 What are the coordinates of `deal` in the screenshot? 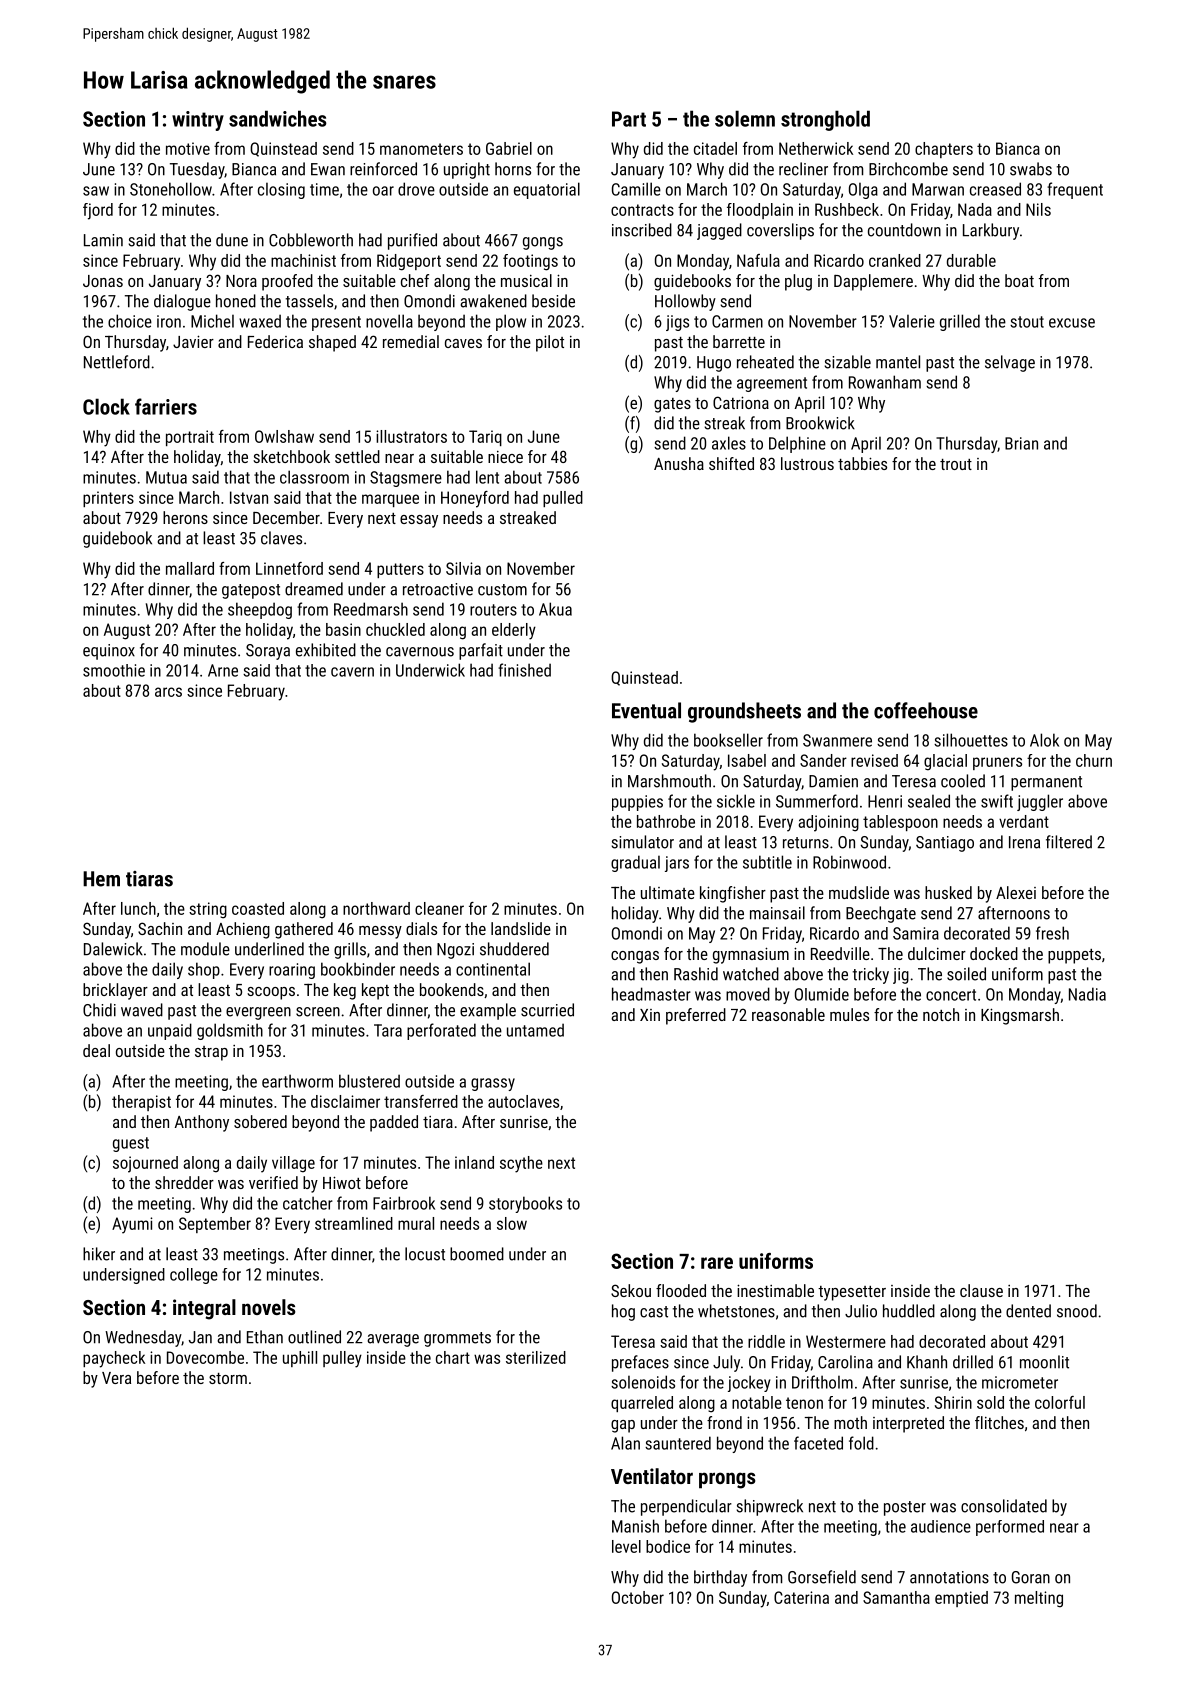 It's located at (96, 1050).
